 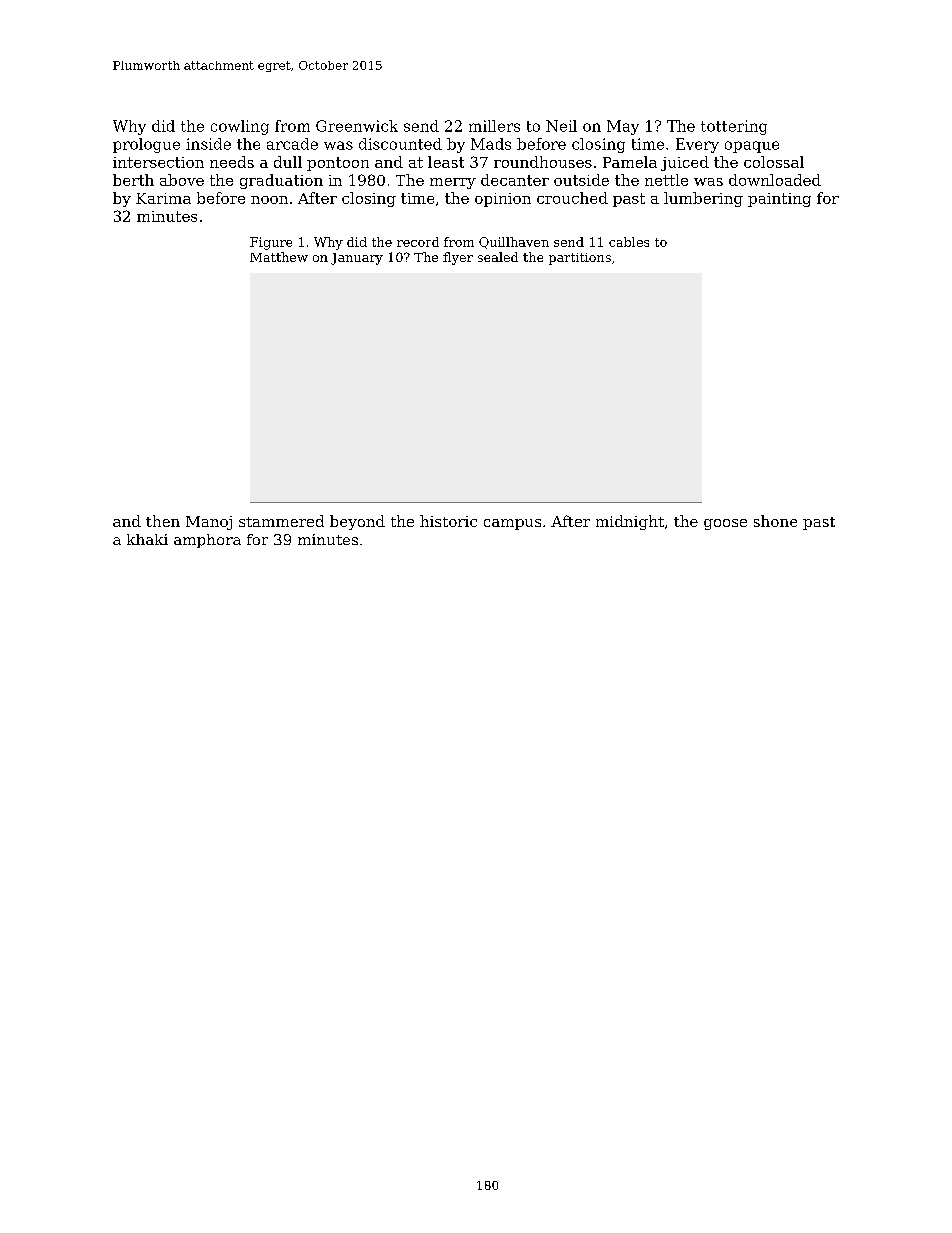 I want to click on painting, so click(x=779, y=200).
